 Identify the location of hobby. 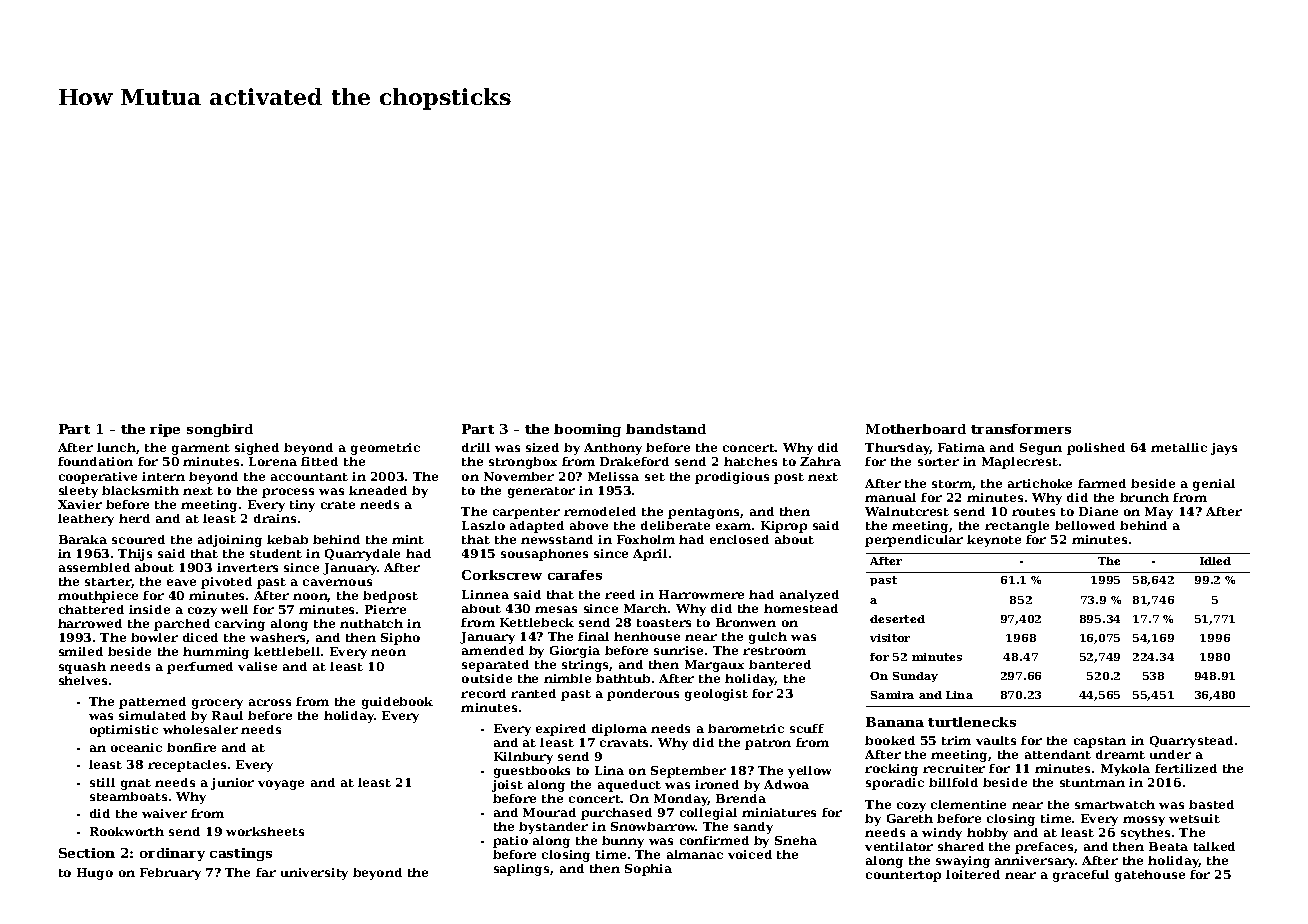
(987, 834).
